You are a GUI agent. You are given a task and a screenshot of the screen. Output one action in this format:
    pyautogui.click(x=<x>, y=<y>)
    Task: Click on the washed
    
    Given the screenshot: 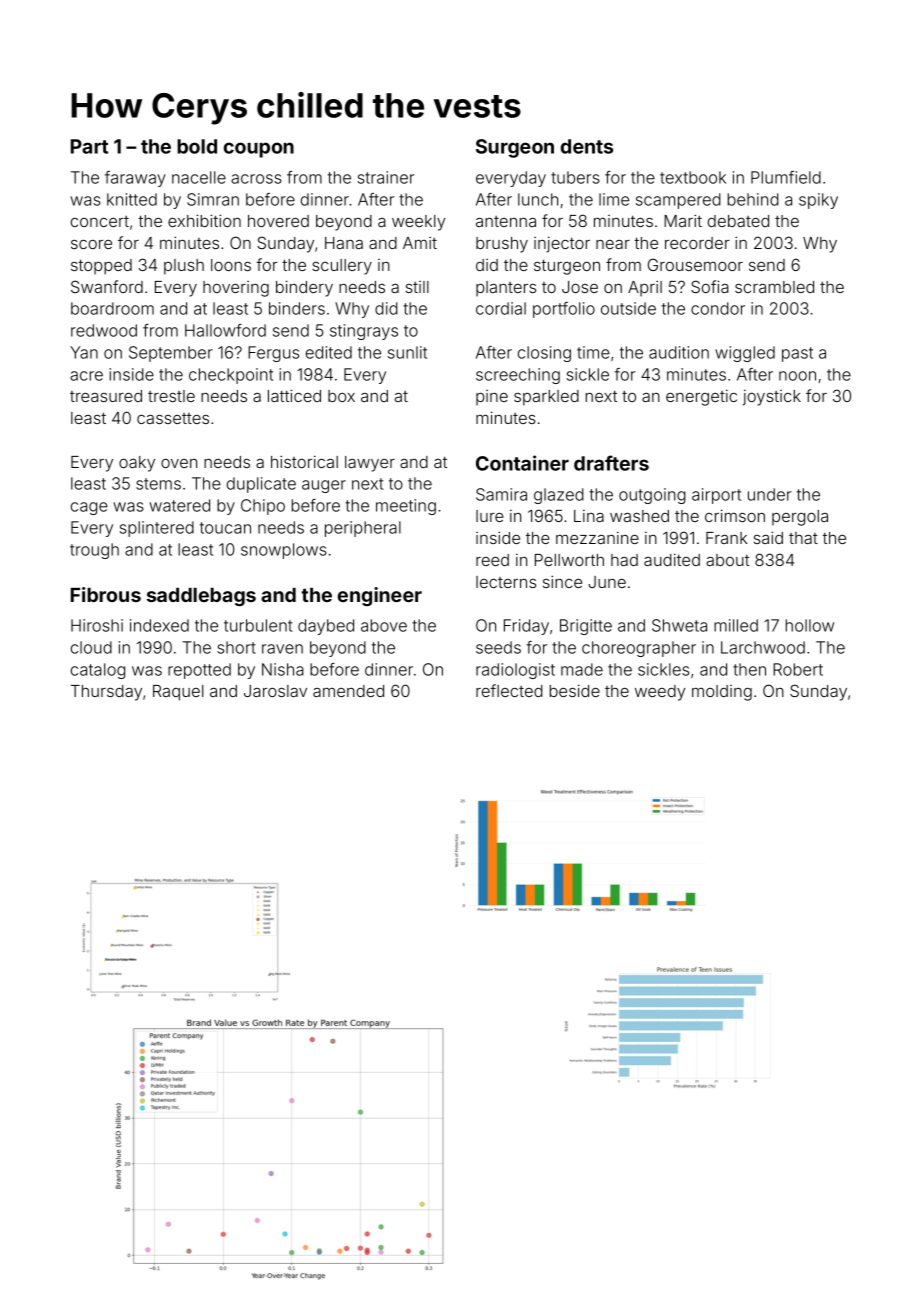 What is the action you would take?
    pyautogui.click(x=639, y=516)
